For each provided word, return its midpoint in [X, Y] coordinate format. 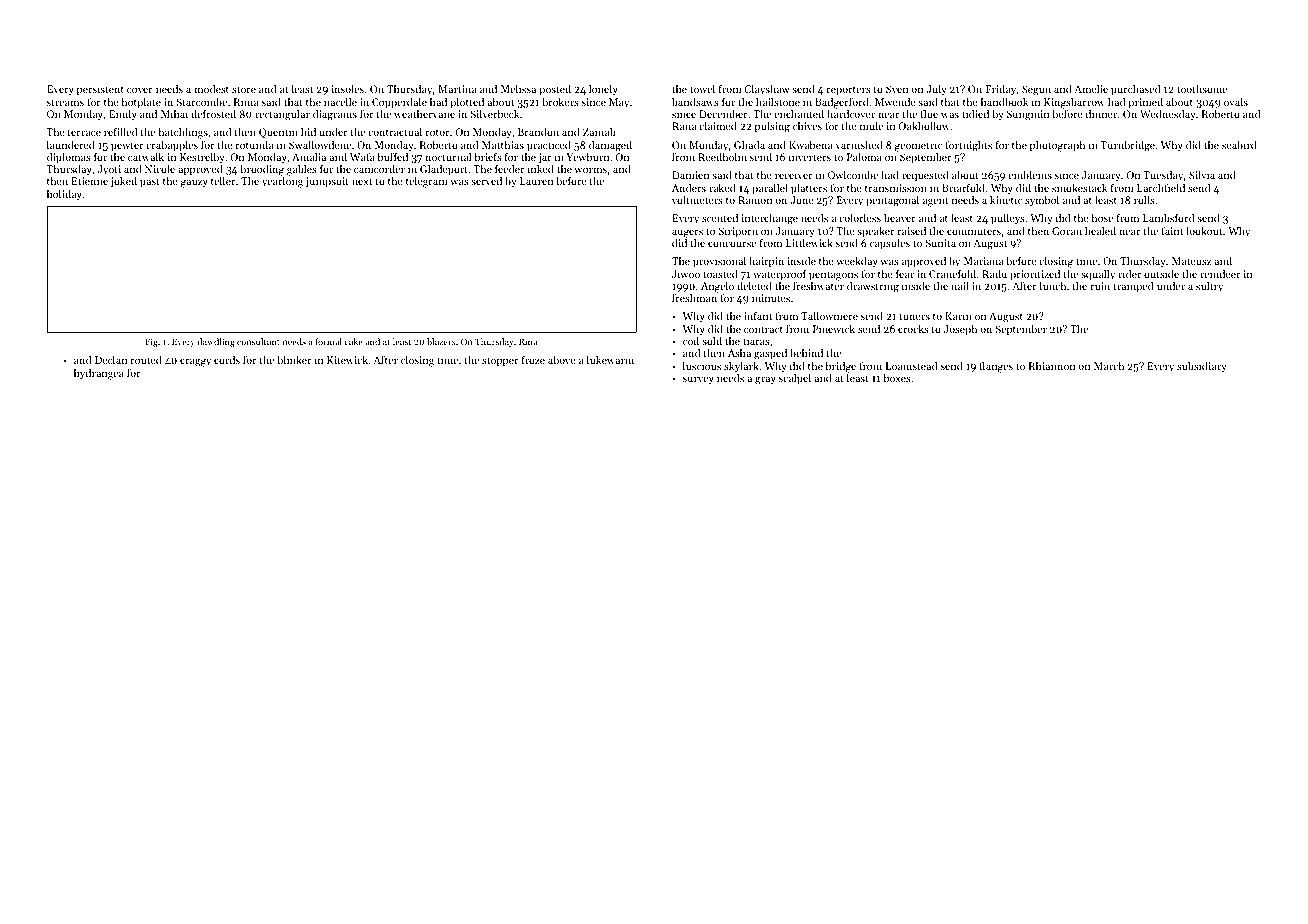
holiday [64, 195]
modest [211, 89]
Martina [457, 89]
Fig [151, 342]
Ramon [755, 200]
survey [698, 380]
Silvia [1202, 175]
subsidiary [1201, 367]
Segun [1036, 90]
